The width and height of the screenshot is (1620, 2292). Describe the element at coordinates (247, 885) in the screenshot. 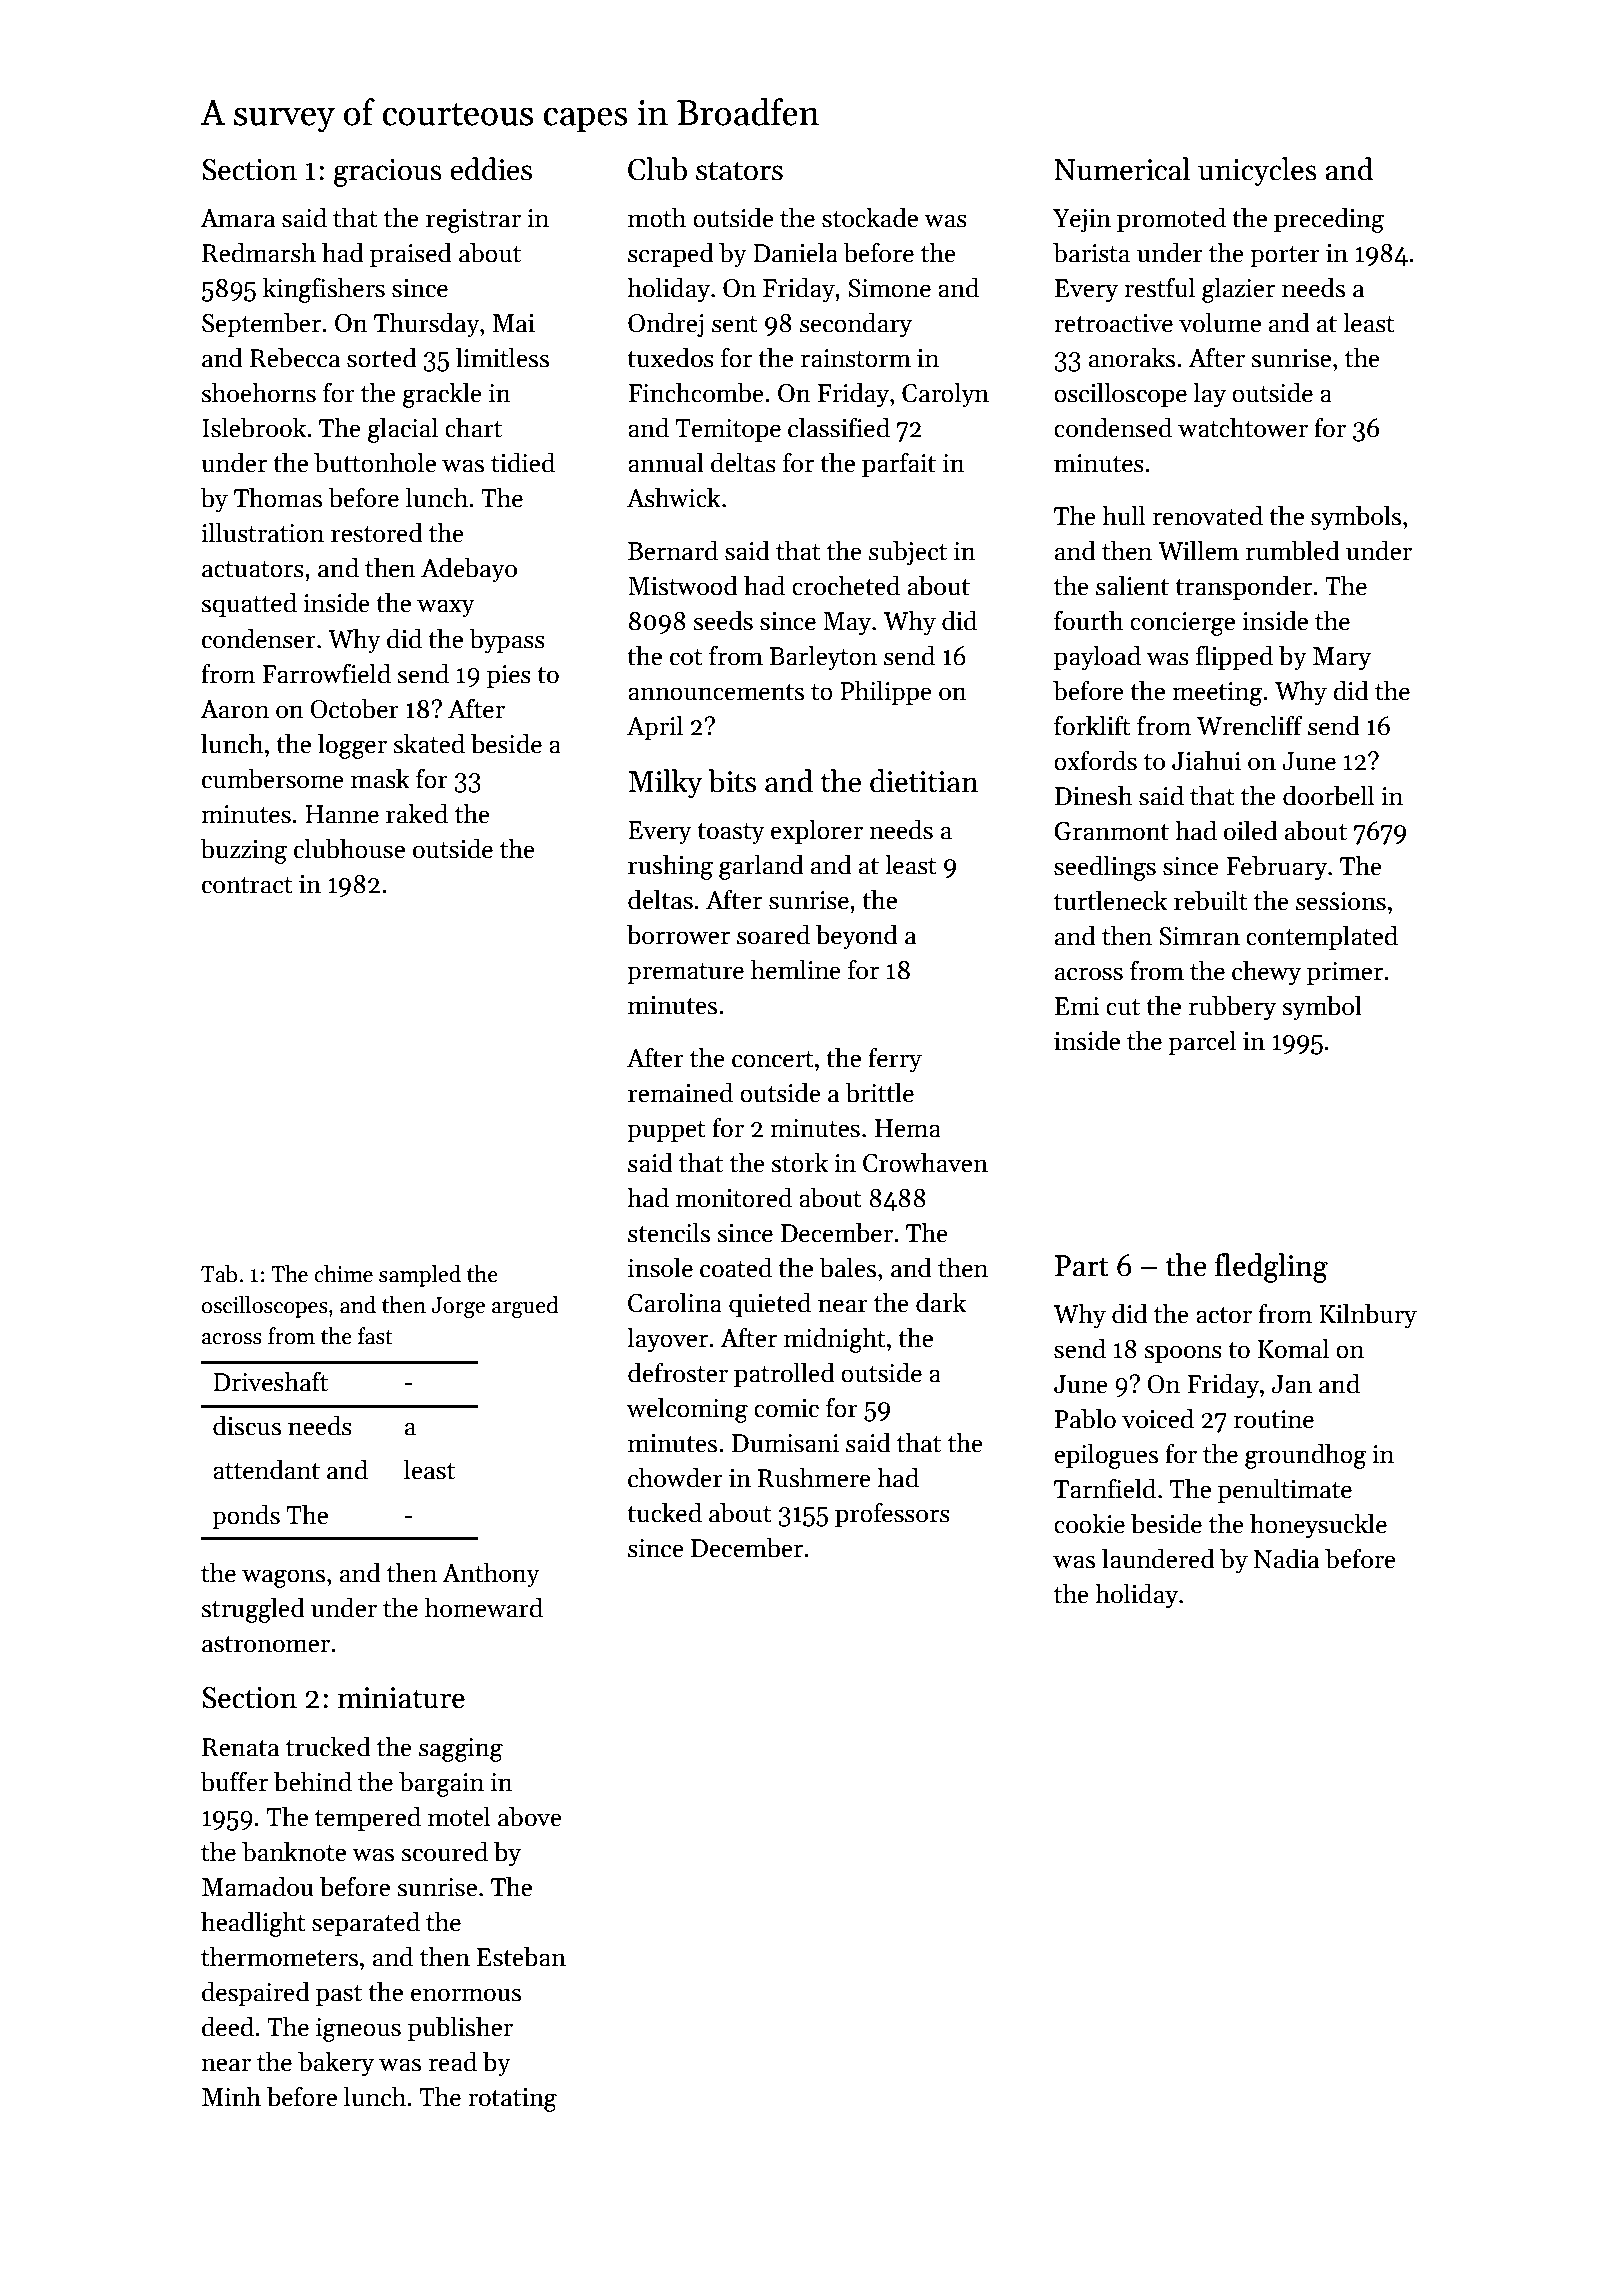

I see `contract` at that location.
